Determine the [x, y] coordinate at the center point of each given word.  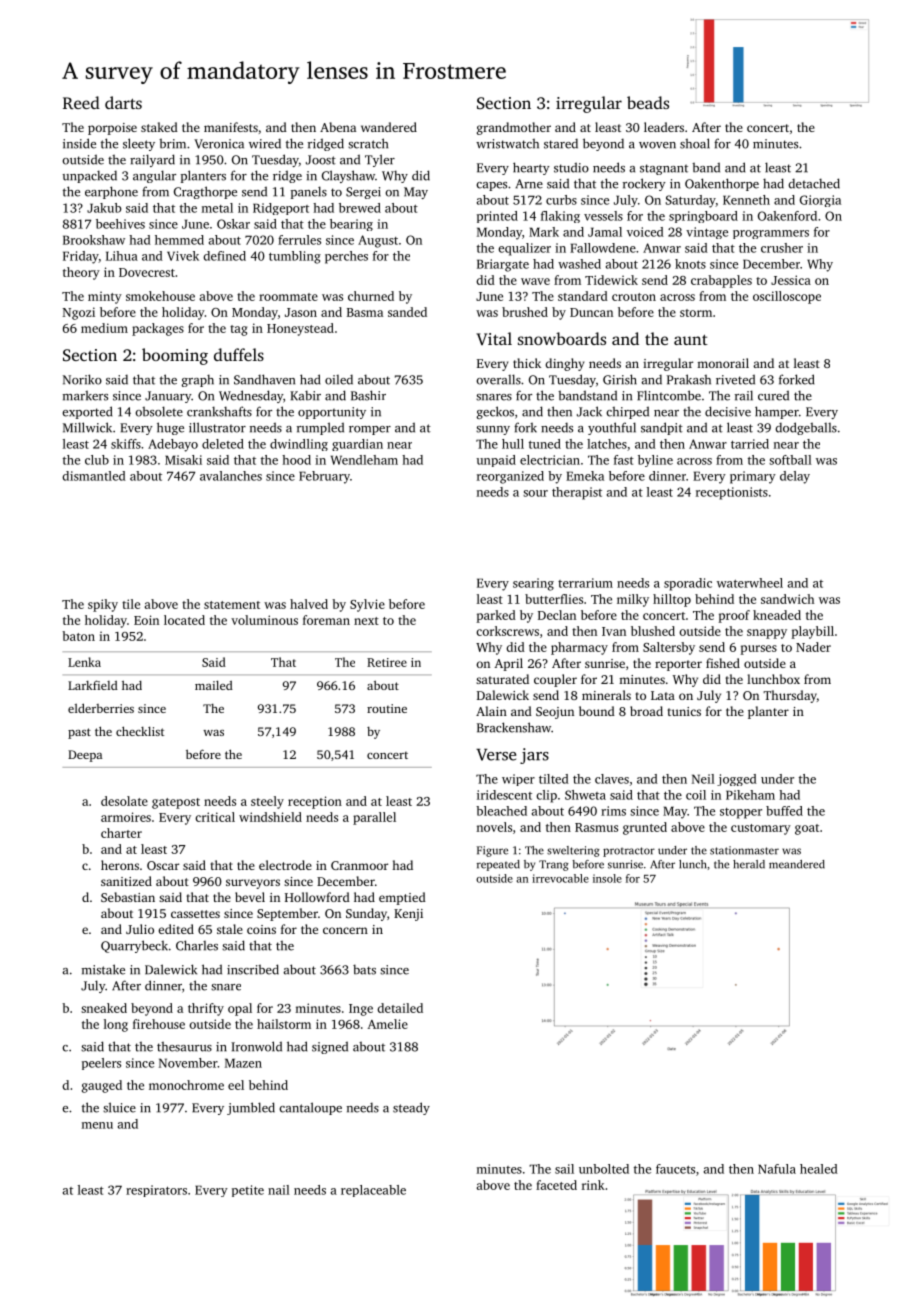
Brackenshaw [514, 727]
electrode [285, 865]
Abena [338, 127]
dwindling [299, 445]
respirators [156, 1191]
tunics [684, 711]
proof [734, 616]
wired [265, 143]
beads [648, 102]
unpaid [496, 461]
